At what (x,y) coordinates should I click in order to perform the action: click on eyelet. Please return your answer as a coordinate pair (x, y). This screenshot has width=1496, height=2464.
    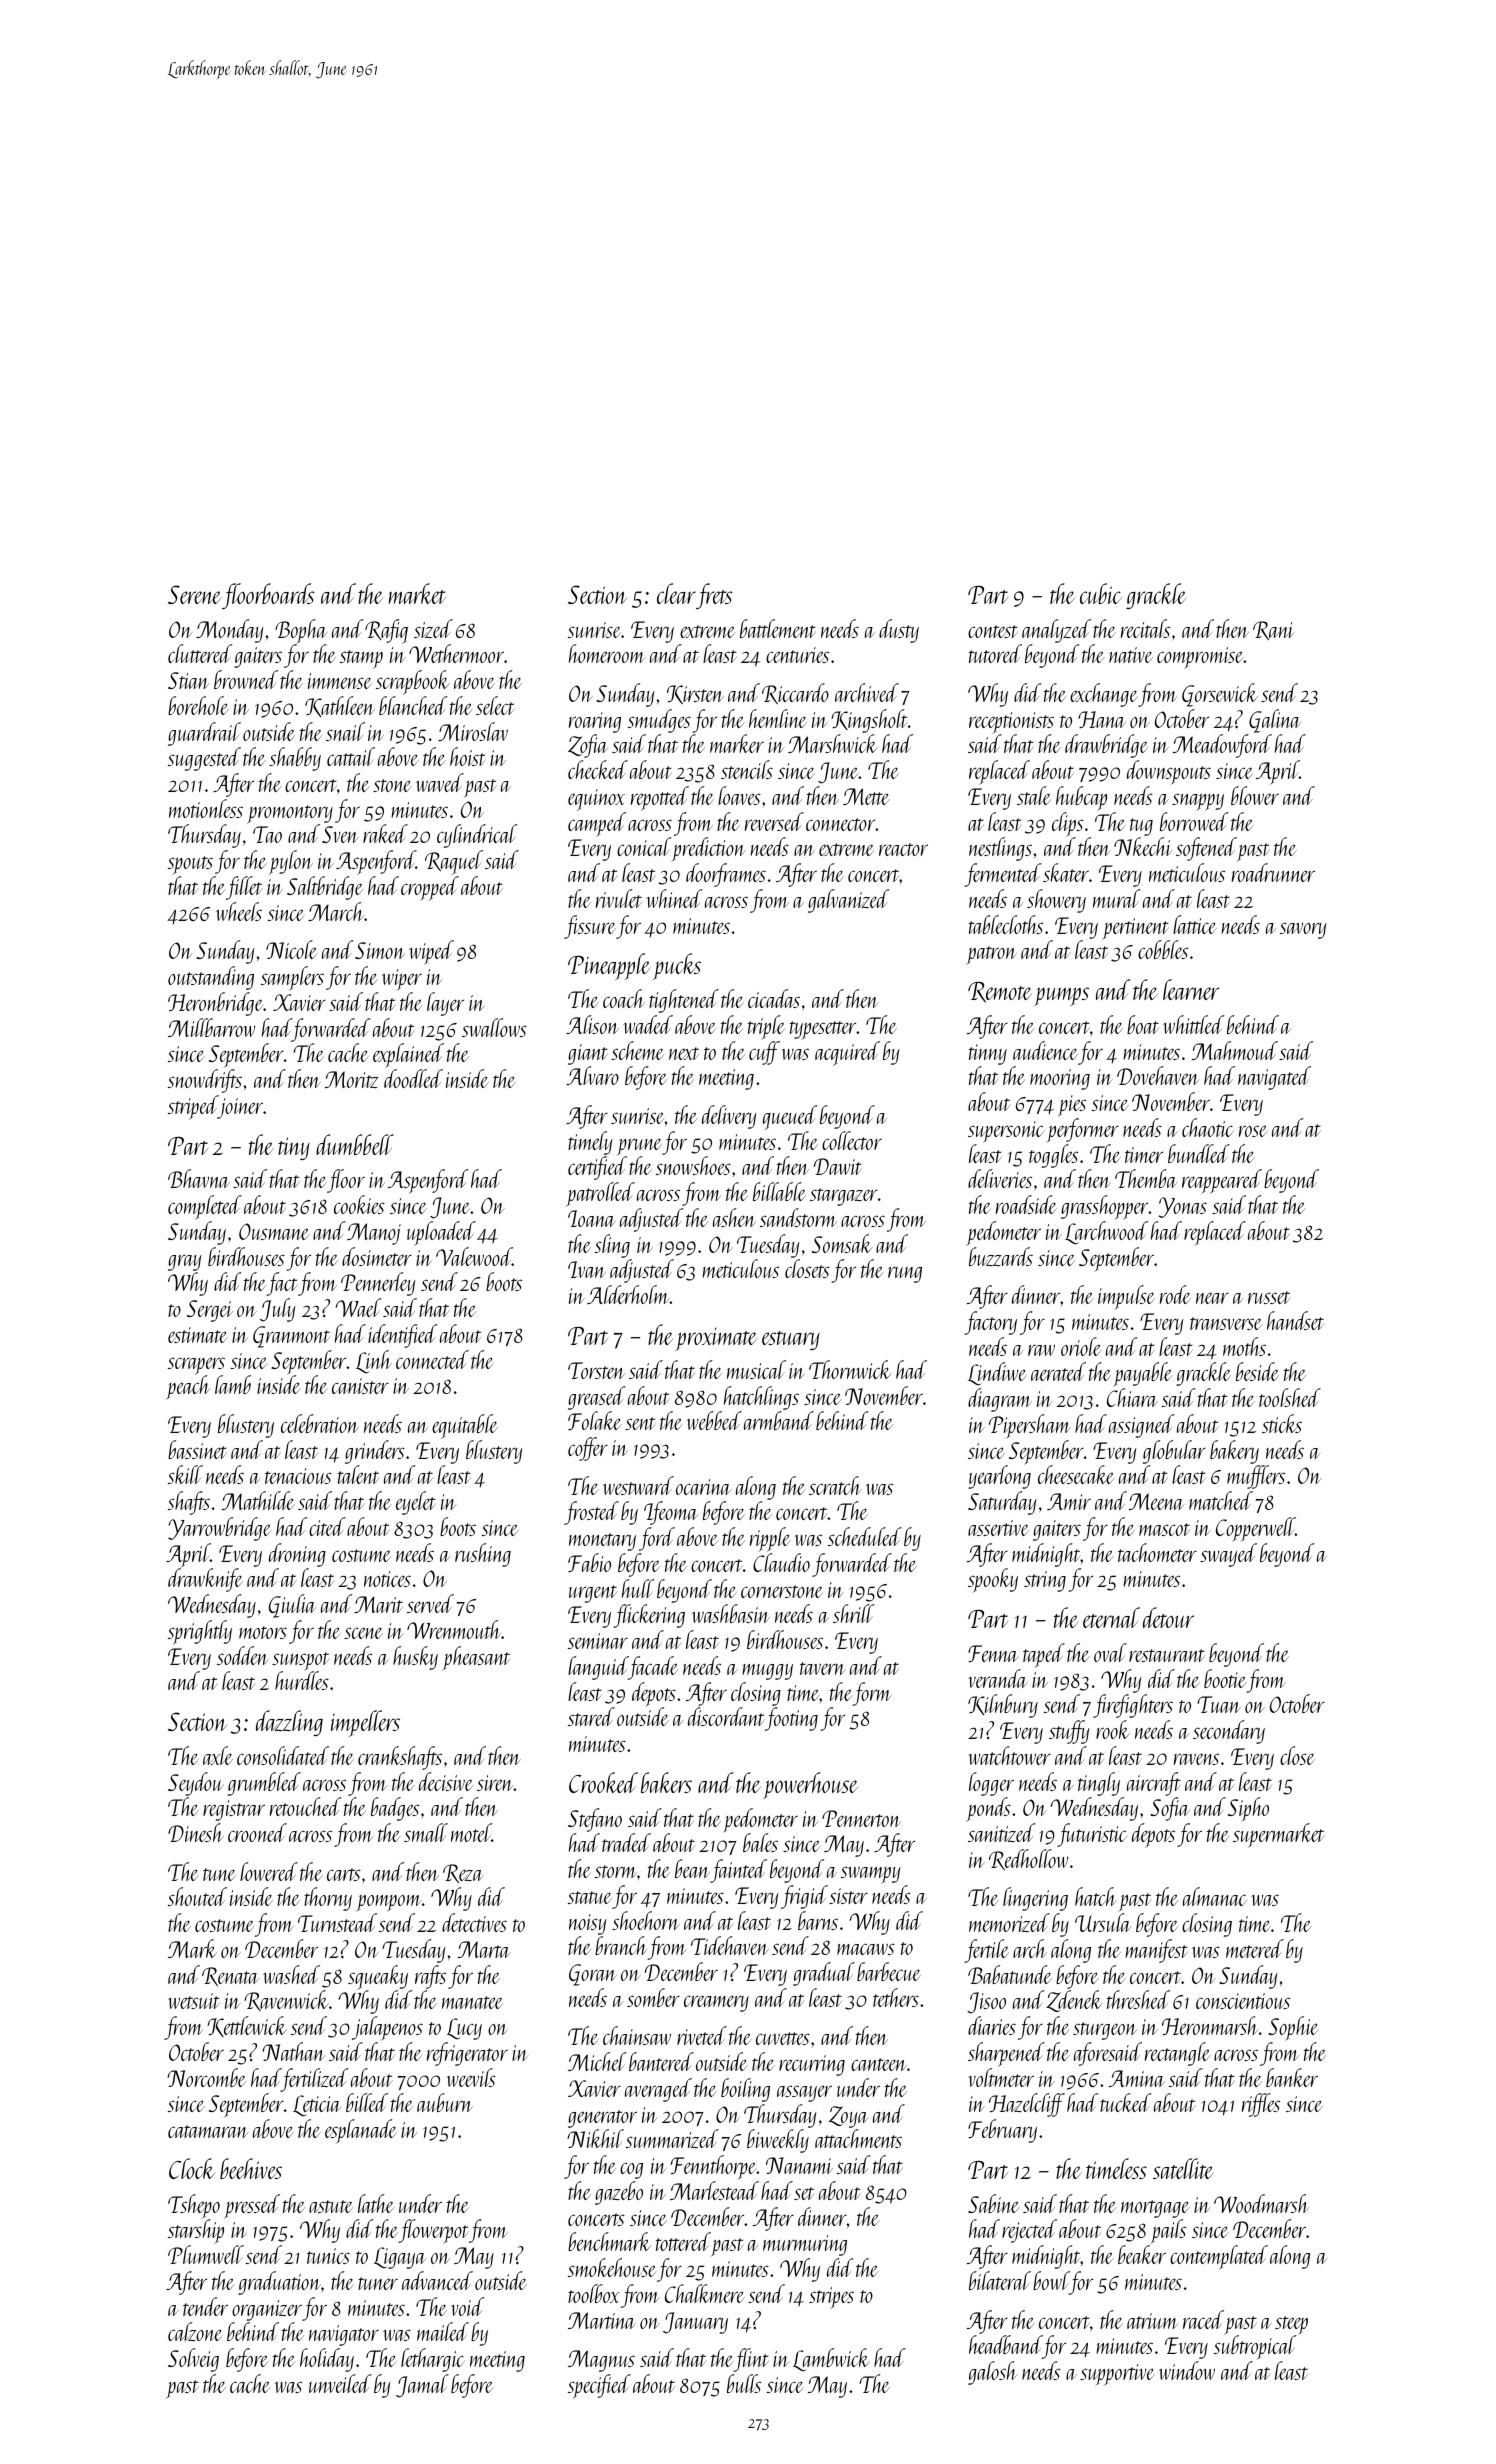
    Looking at the image, I should click on (415, 1503).
